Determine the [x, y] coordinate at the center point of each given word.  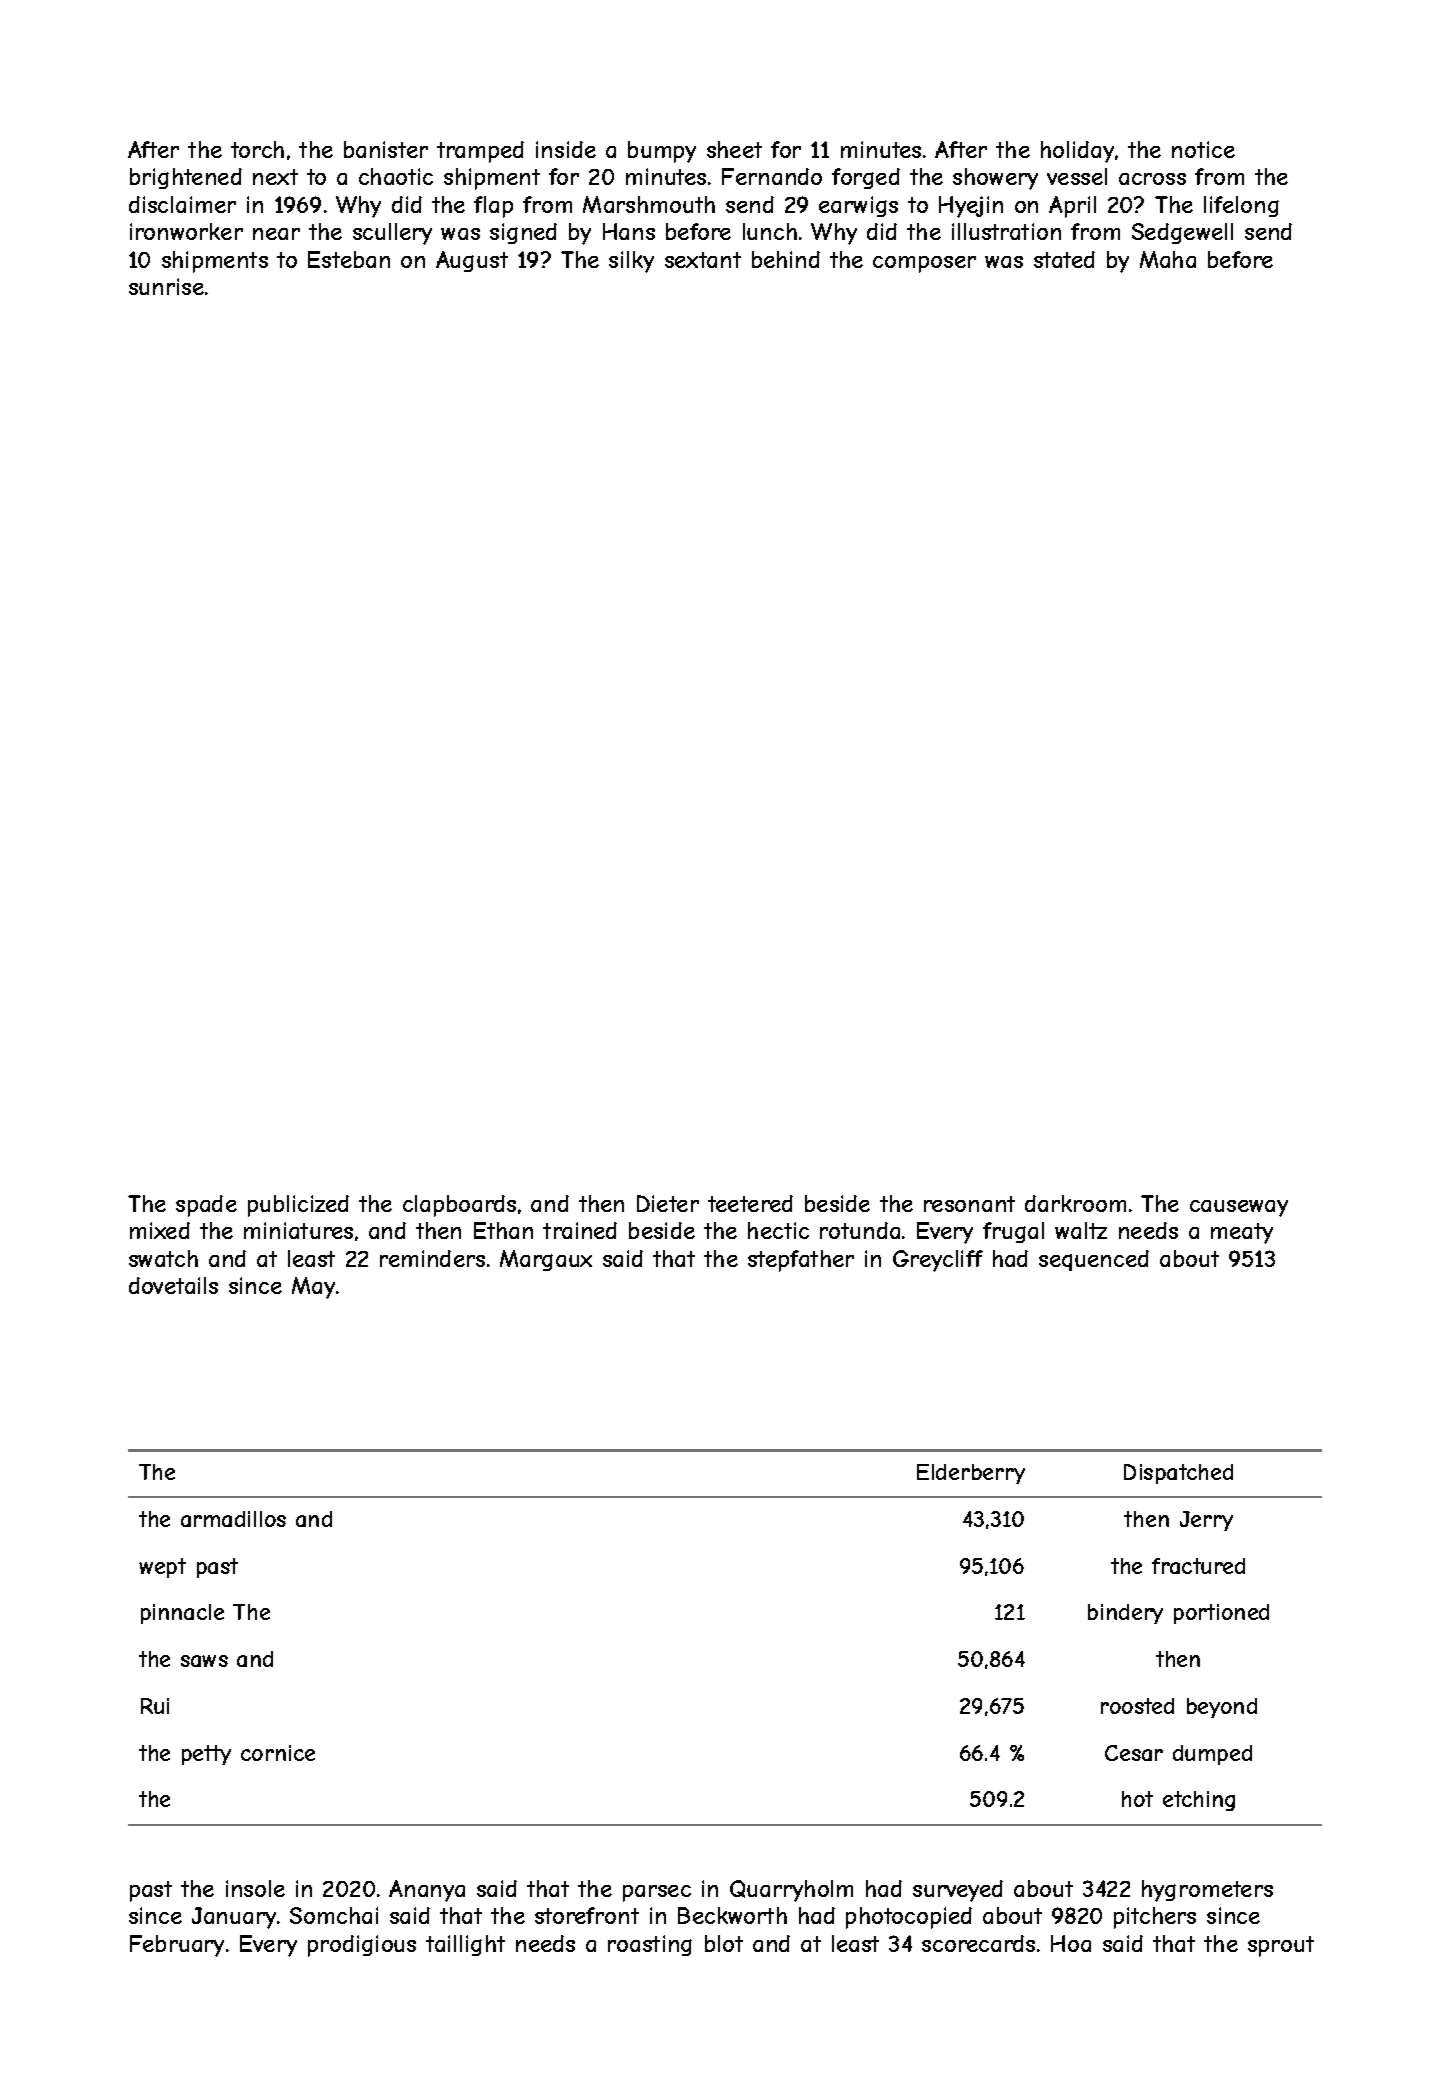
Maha [1168, 259]
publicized [298, 1206]
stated [1064, 259]
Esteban [349, 259]
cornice [278, 1753]
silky [631, 262]
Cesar [1134, 1753]
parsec [657, 1893]
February [177, 1946]
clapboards [459, 1206]
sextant [703, 260]
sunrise [166, 286]
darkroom [1075, 1203]
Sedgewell [1182, 233]
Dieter [668, 1203]
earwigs [858, 206]
